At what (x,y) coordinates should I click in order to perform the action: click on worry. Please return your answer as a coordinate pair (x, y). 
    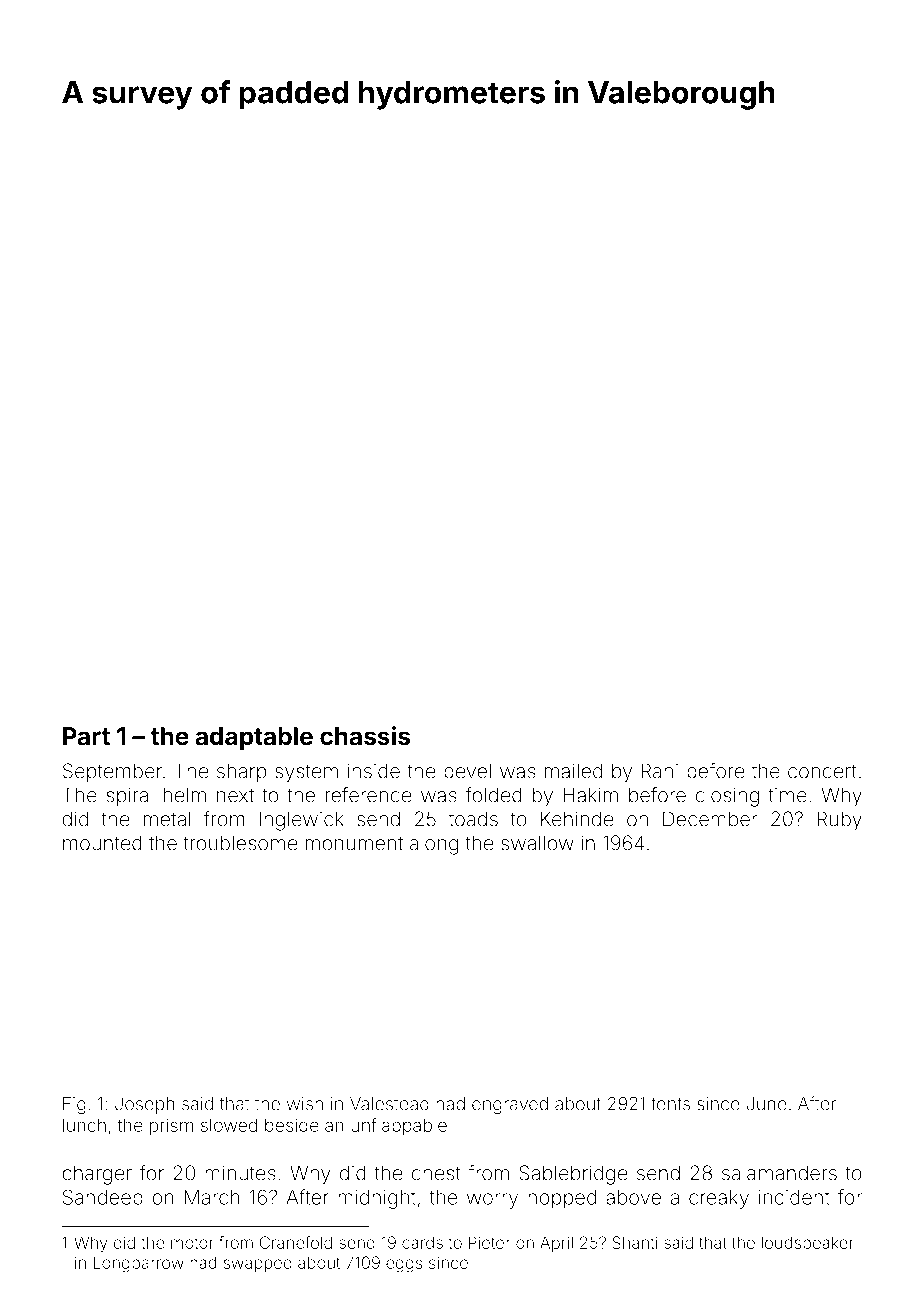
    Looking at the image, I should click on (492, 1201).
